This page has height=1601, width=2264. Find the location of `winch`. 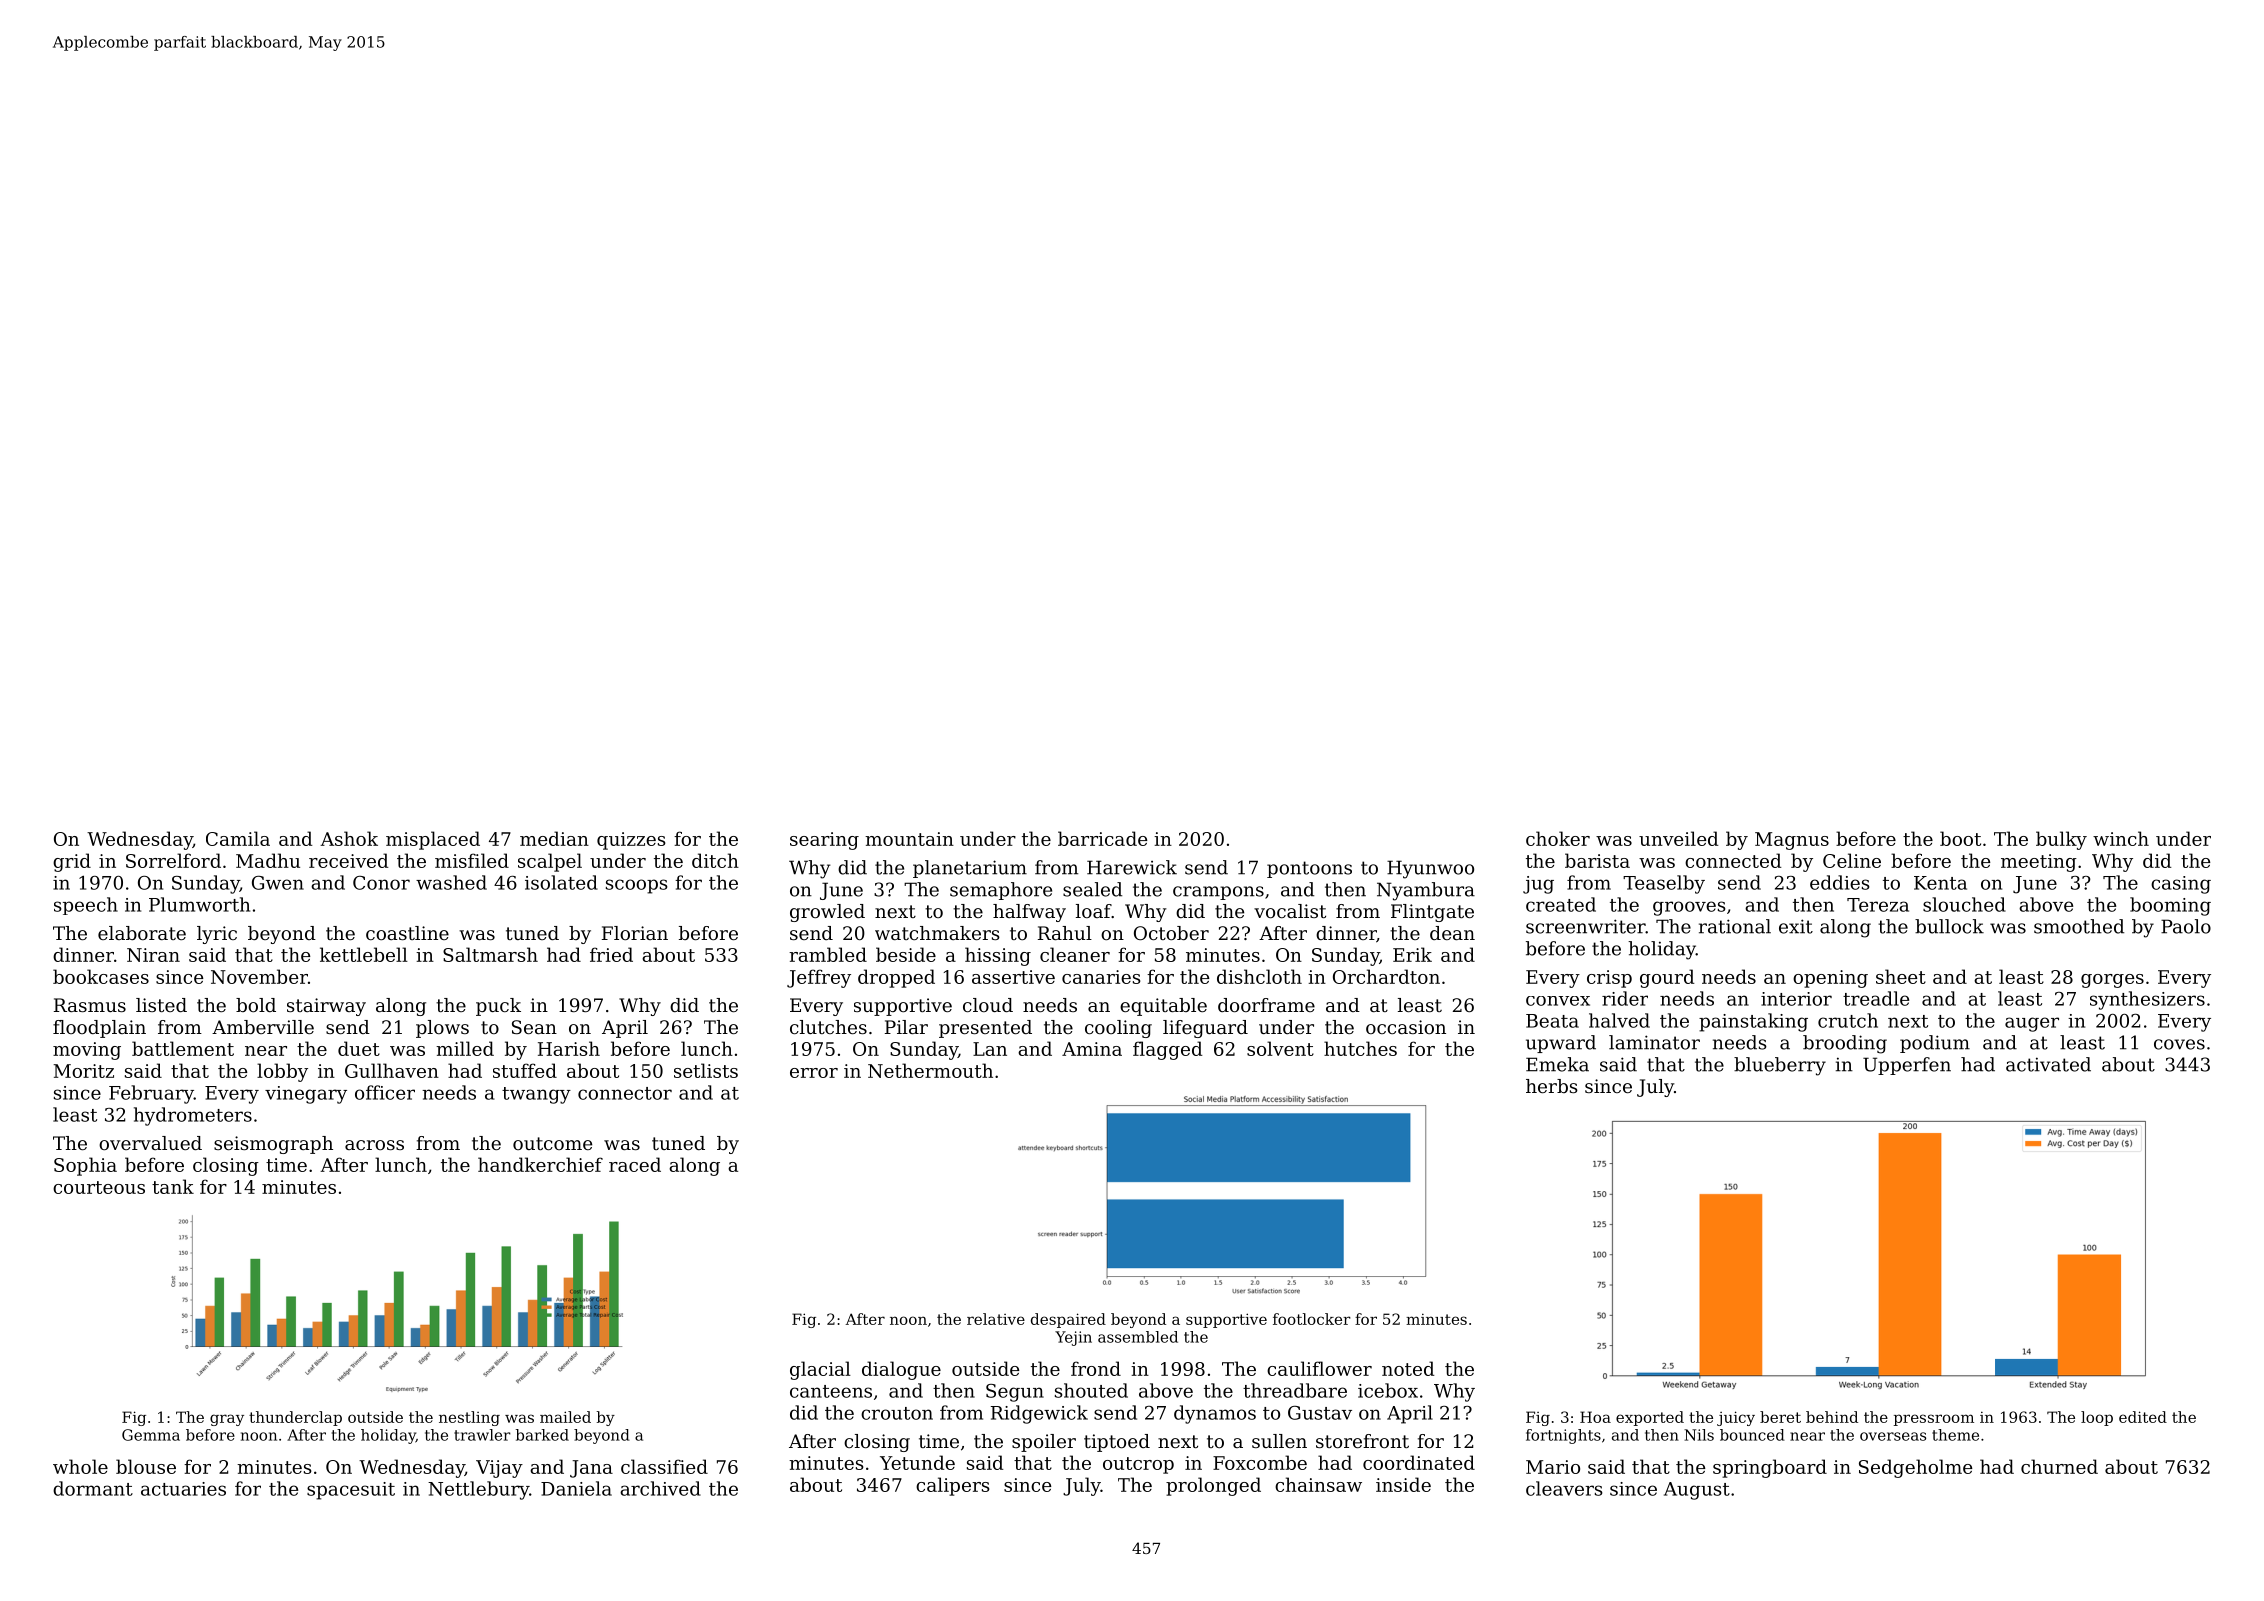

winch is located at coordinates (2121, 838).
